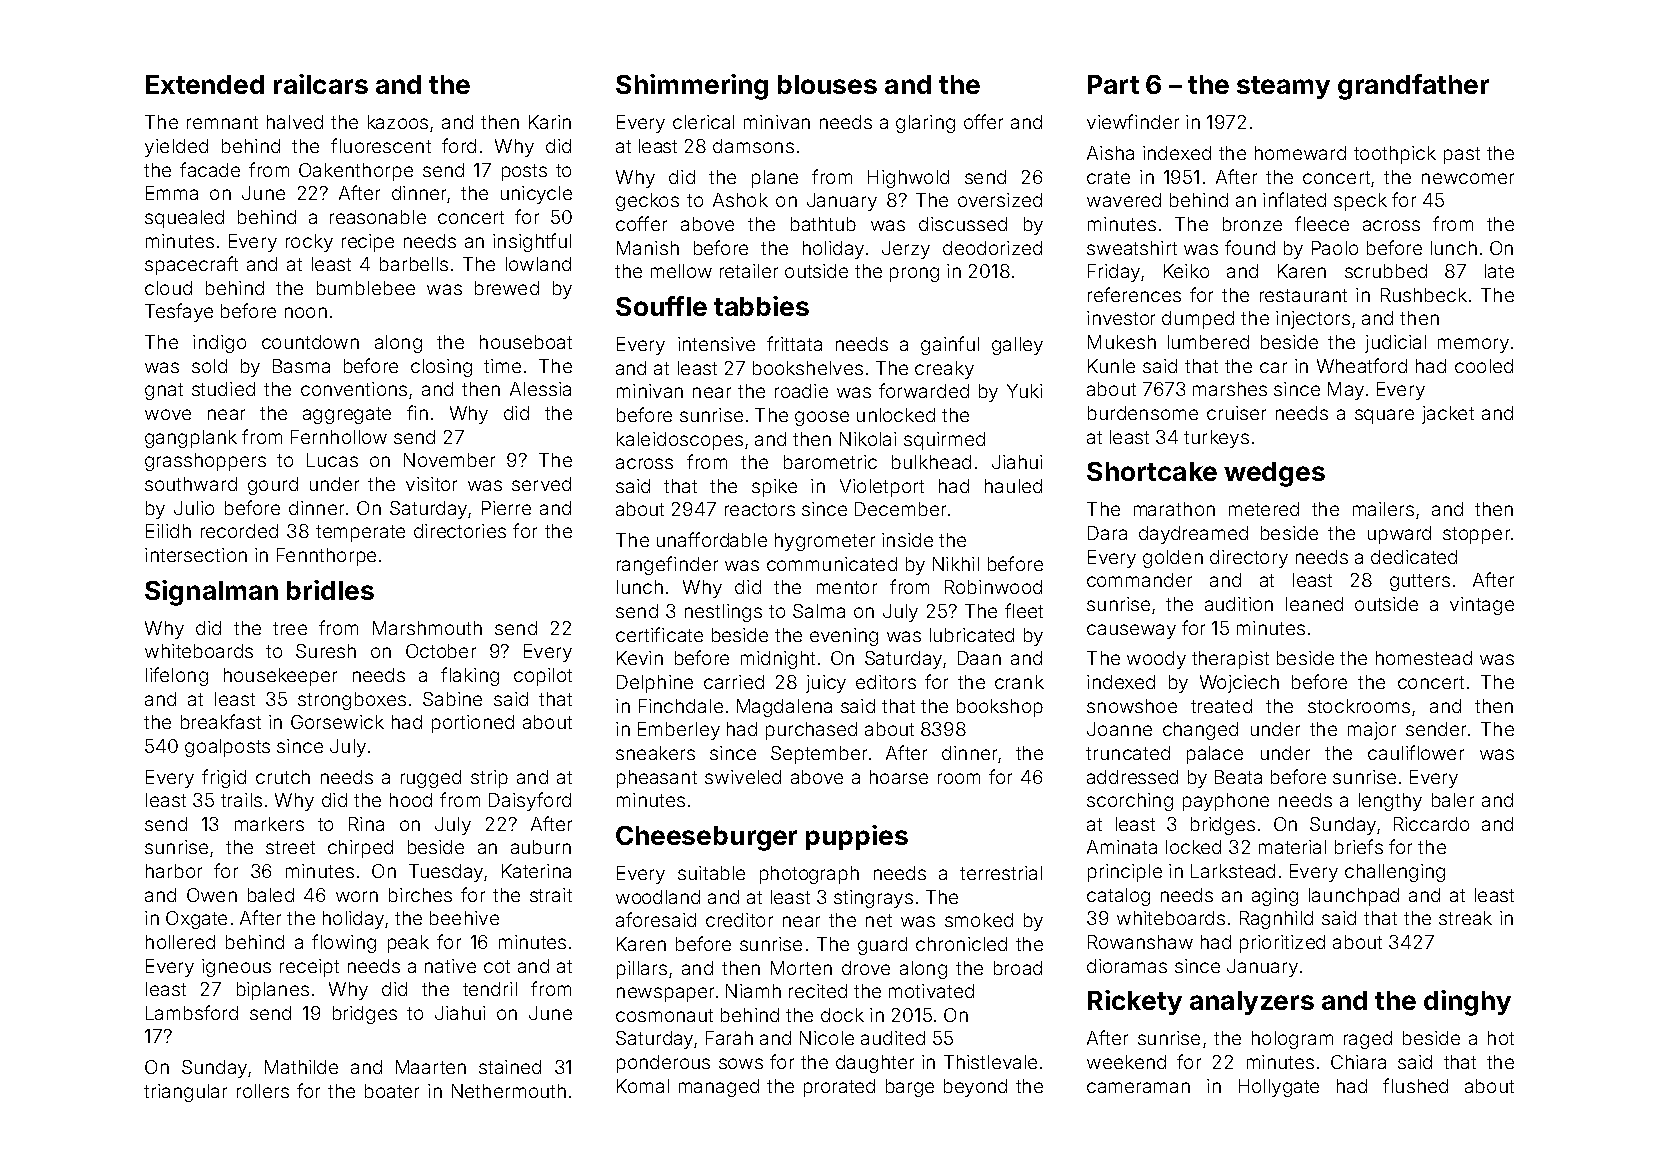 This document has width=1659, height=1173. What do you see at coordinates (1283, 87) in the document?
I see `steamy` at bounding box center [1283, 87].
